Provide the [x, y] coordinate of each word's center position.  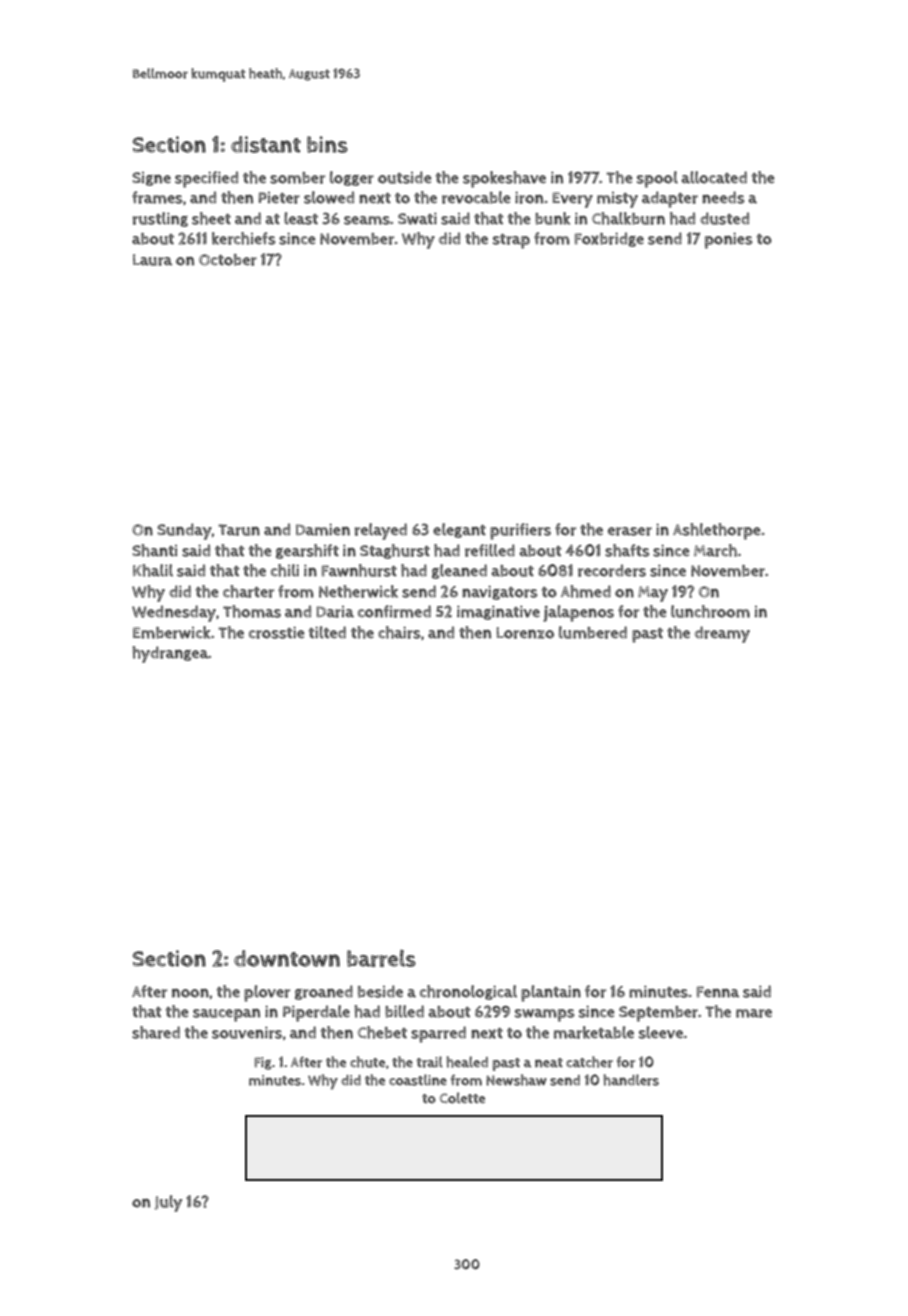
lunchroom [710, 611]
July [168, 1203]
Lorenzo [525, 633]
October [228, 260]
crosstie [277, 632]
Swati [417, 218]
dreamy [722, 634]
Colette [462, 1098]
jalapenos [578, 613]
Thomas [252, 611]
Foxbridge [609, 239]
